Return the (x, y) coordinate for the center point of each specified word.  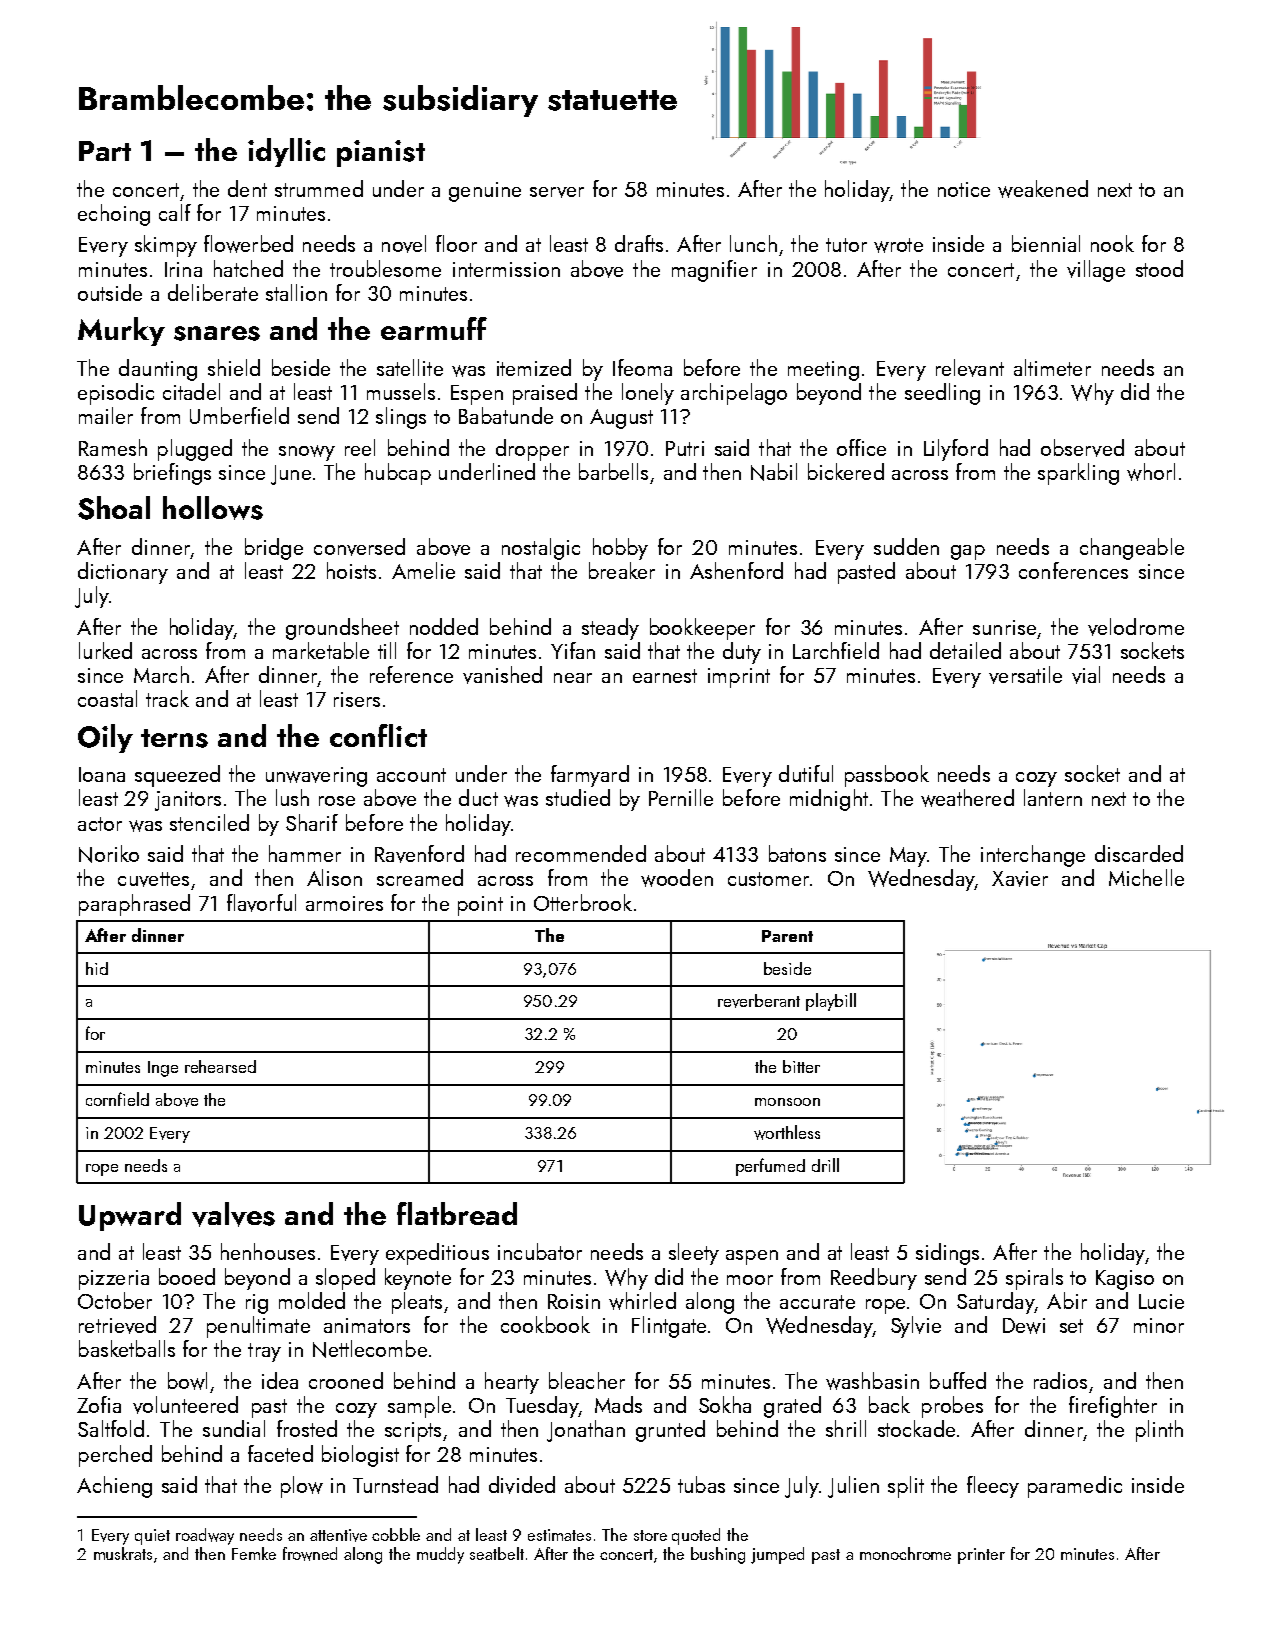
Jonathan (586, 1431)
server (557, 192)
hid (97, 968)
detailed (965, 650)
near (573, 678)
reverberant (759, 1001)
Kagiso (1125, 1280)
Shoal (114, 508)
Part (105, 151)
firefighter (1113, 1407)
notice (964, 189)
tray (264, 1352)
